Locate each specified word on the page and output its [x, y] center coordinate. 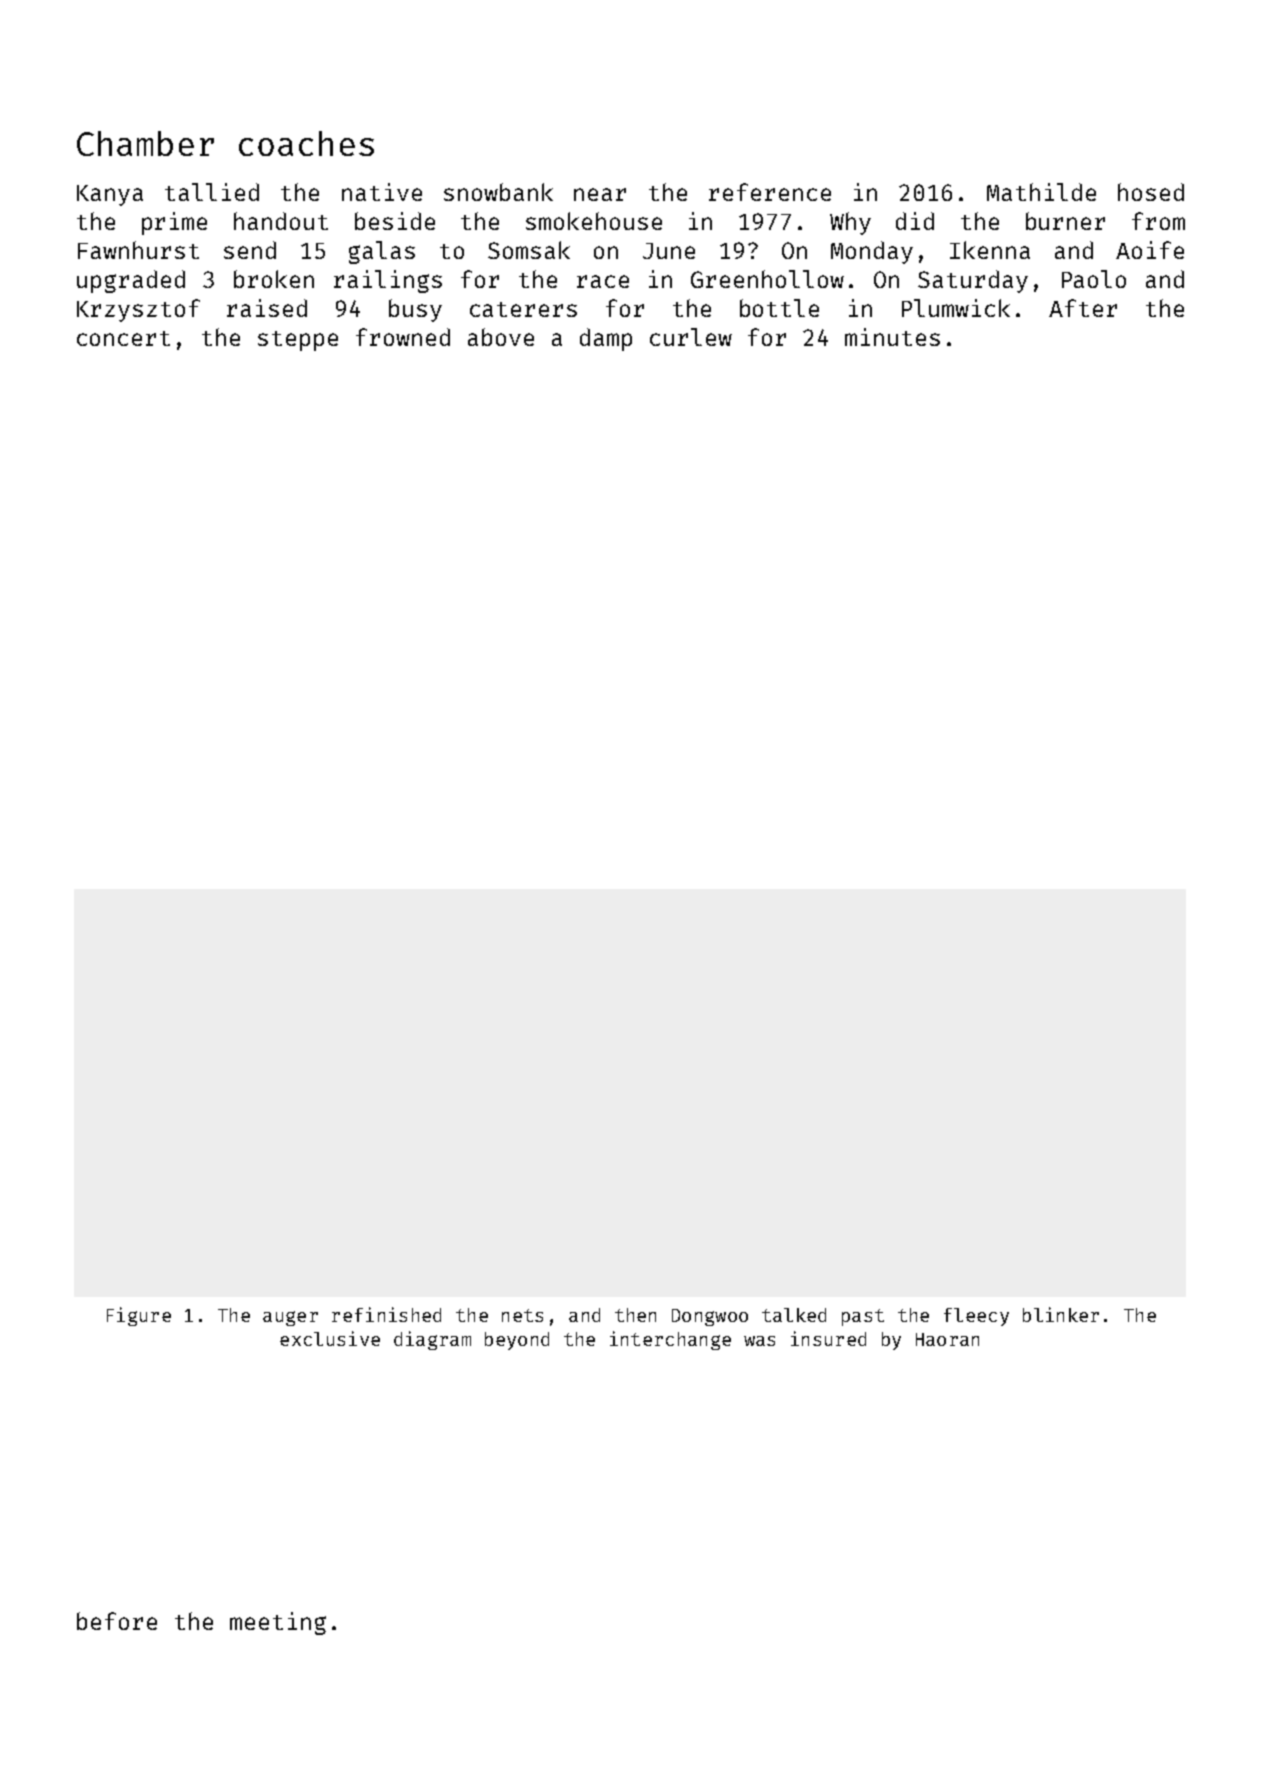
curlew [691, 337]
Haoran [947, 1339]
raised [267, 308]
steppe [298, 341]
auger [290, 1318]
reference [770, 192]
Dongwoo [710, 1317]
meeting [278, 1623]
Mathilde [1041, 192]
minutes [892, 337]
